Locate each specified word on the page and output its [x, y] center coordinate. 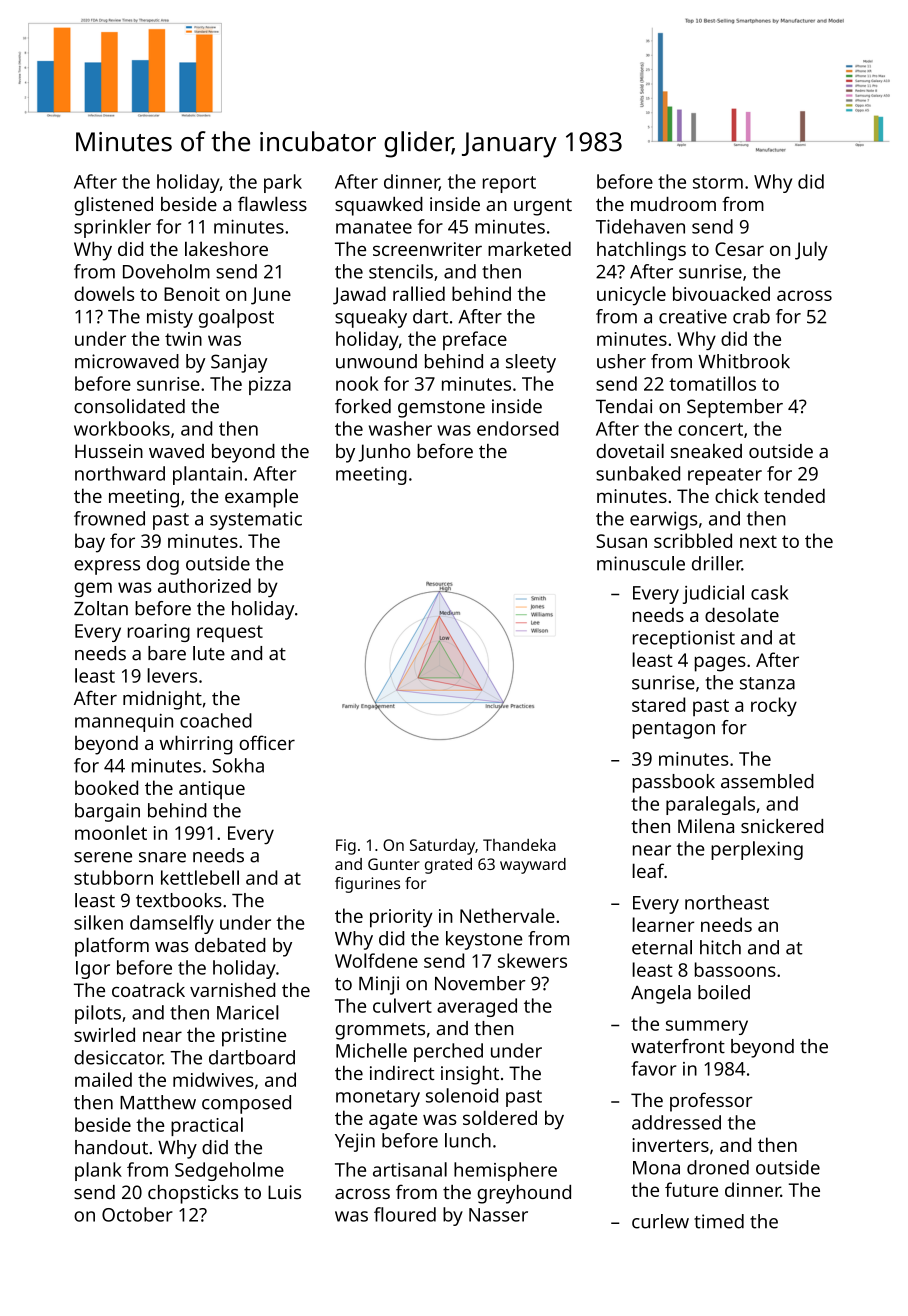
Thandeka [519, 845]
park [283, 183]
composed [246, 1104]
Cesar [739, 249]
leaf [648, 870]
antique [212, 790]
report [509, 184]
